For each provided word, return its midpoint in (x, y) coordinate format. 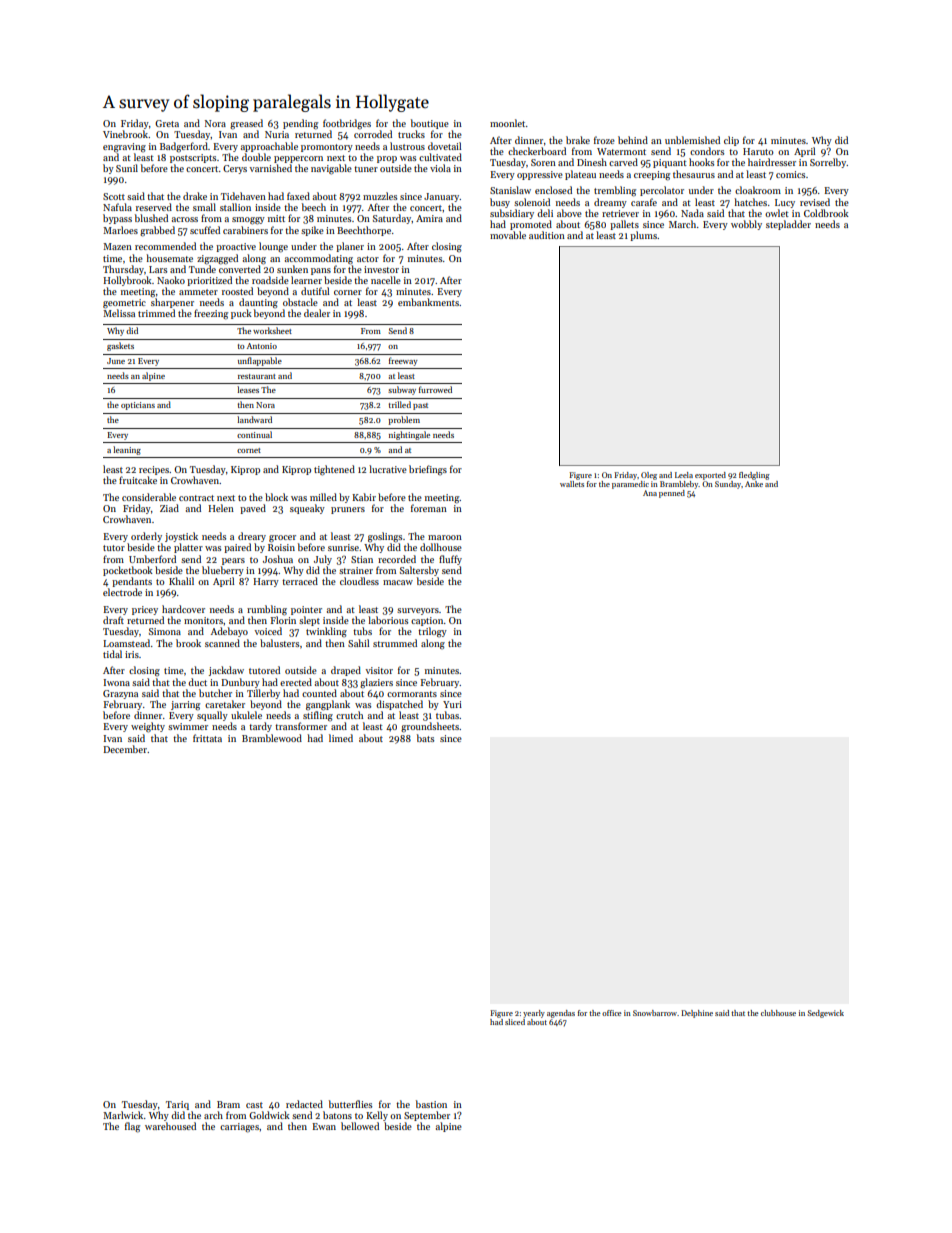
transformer (301, 726)
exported (710, 476)
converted (240, 269)
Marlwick (123, 1115)
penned (672, 494)
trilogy (432, 632)
